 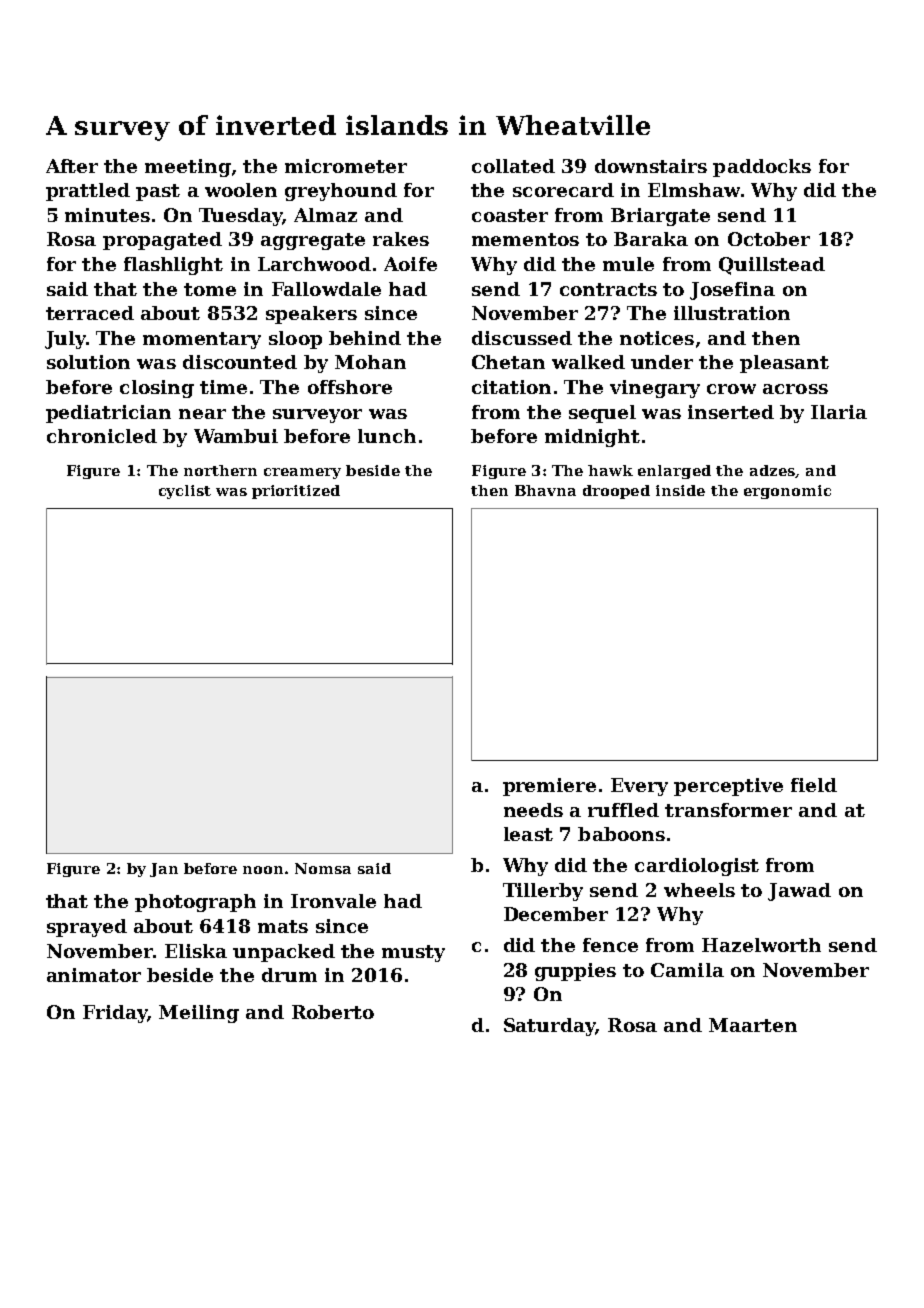 What do you see at coordinates (674, 472) in the image?
I see `enlarged` at bounding box center [674, 472].
